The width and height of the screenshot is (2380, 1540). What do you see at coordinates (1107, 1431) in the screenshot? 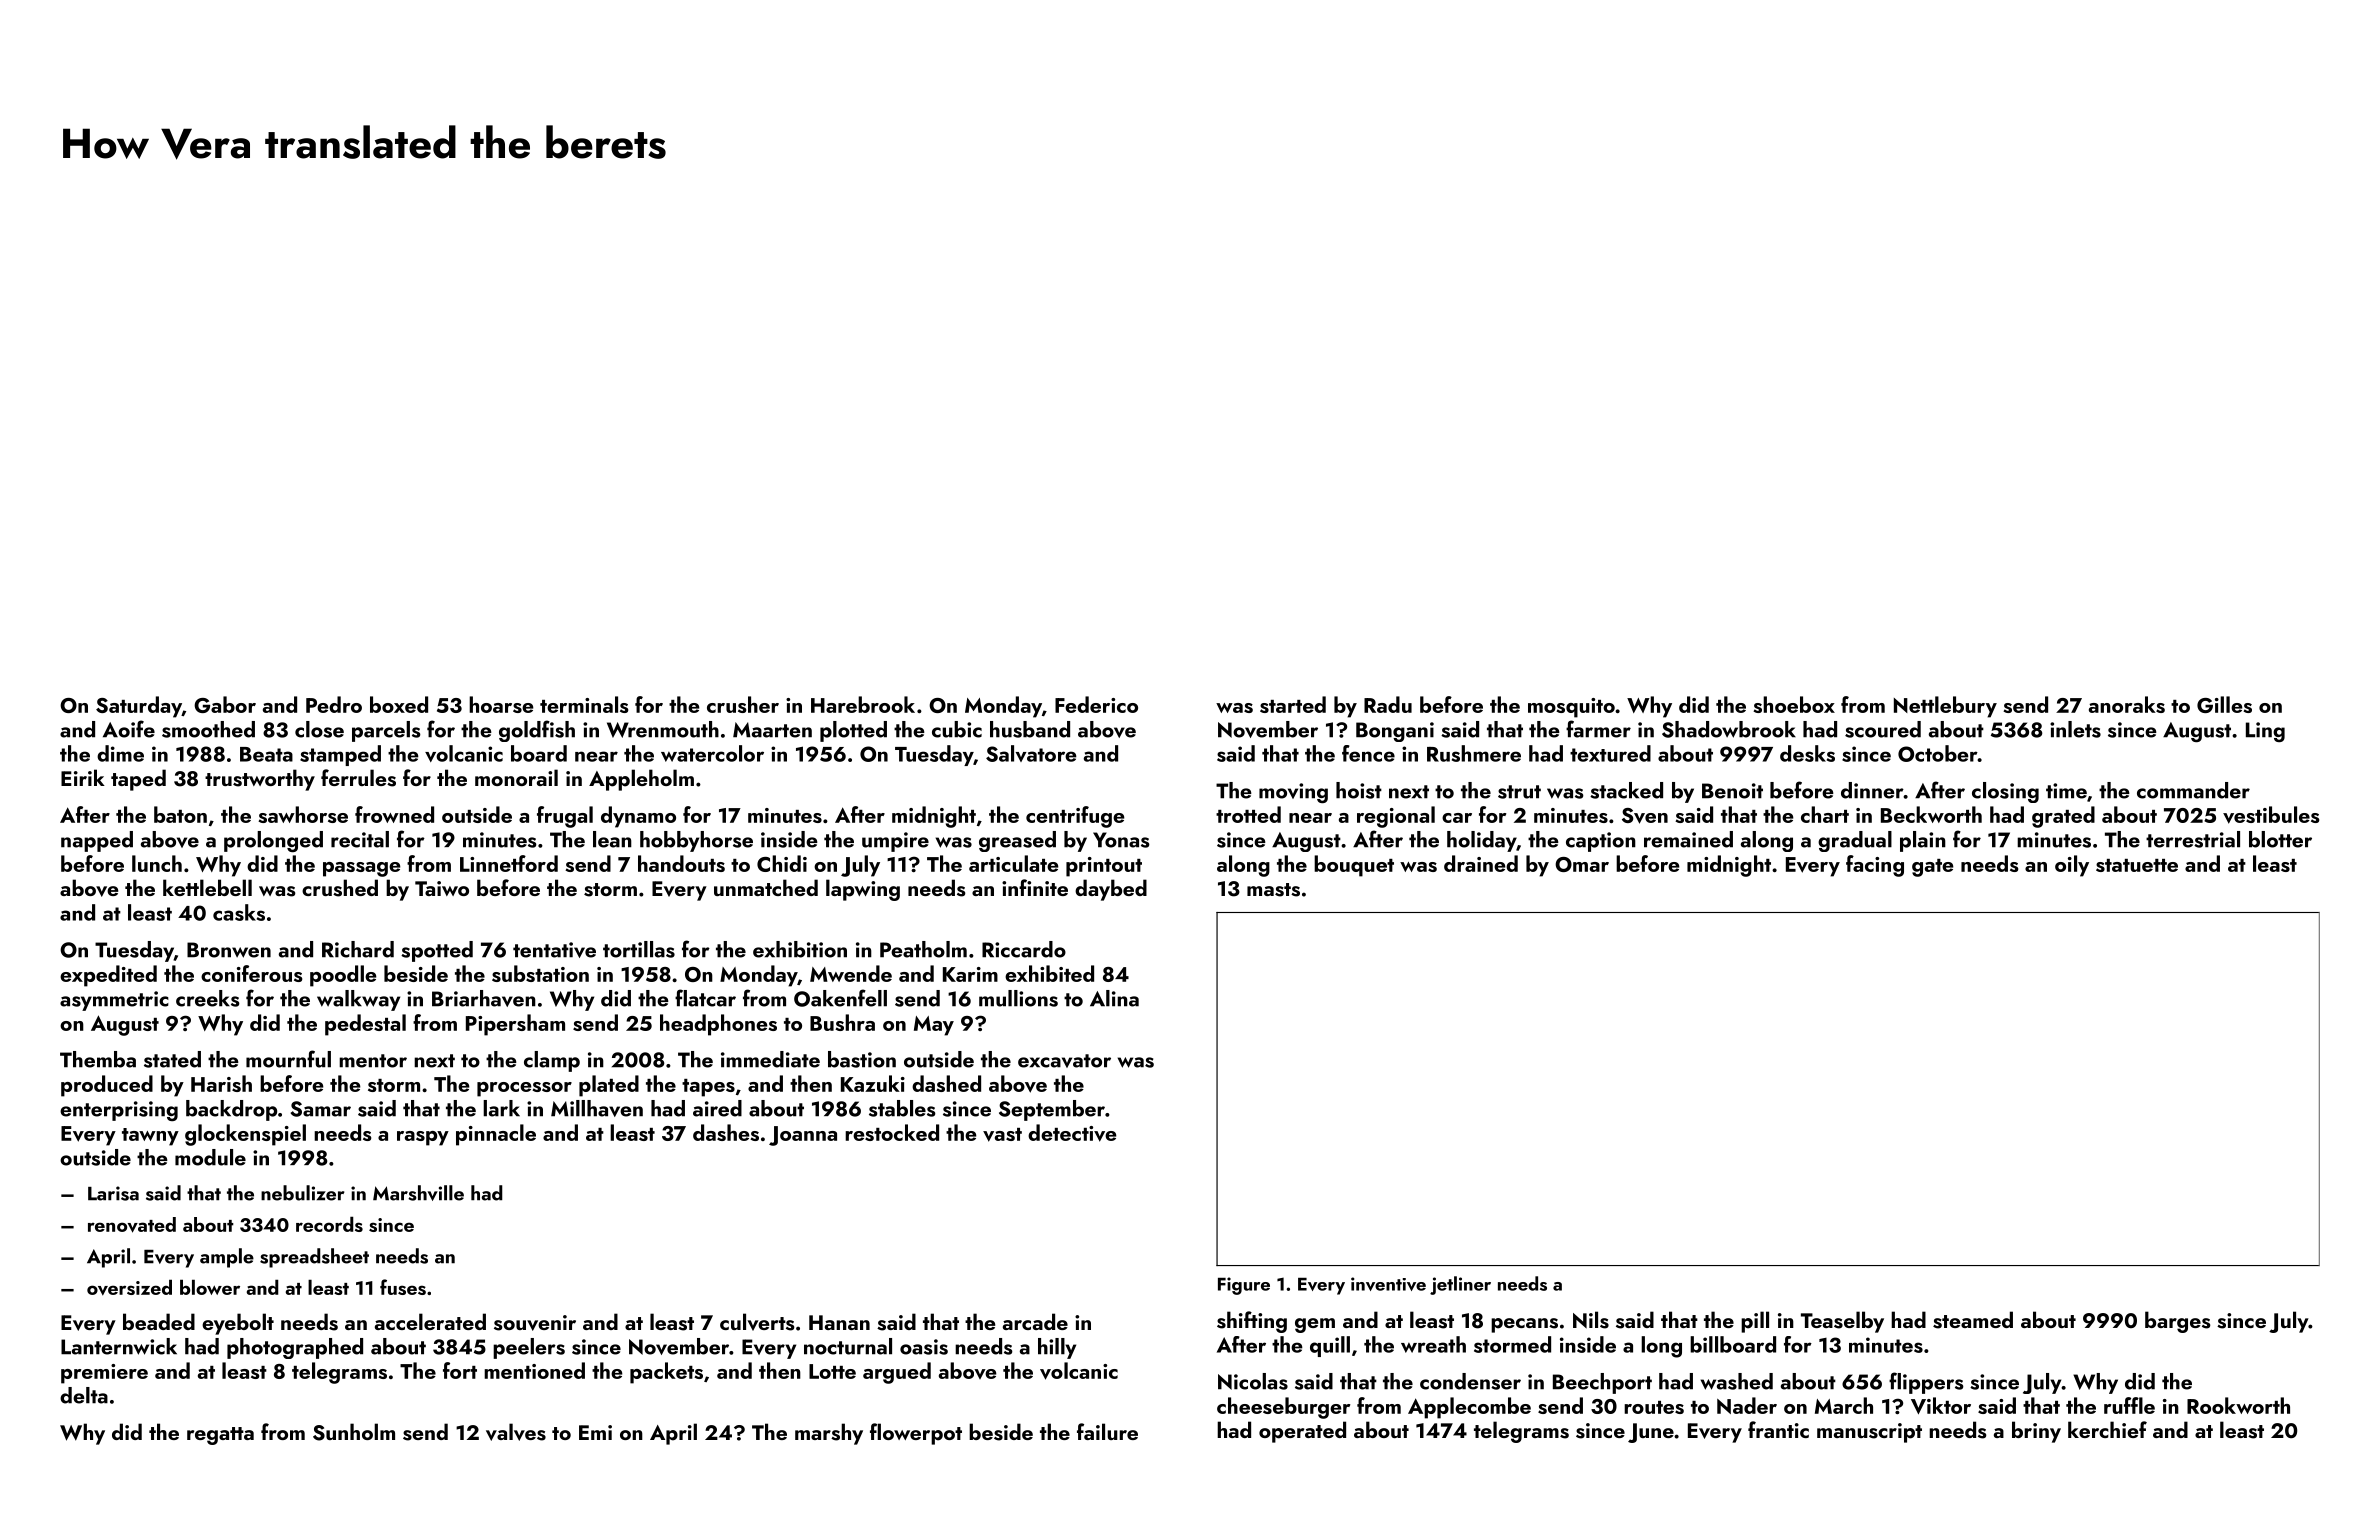
I see `failure` at bounding box center [1107, 1431].
